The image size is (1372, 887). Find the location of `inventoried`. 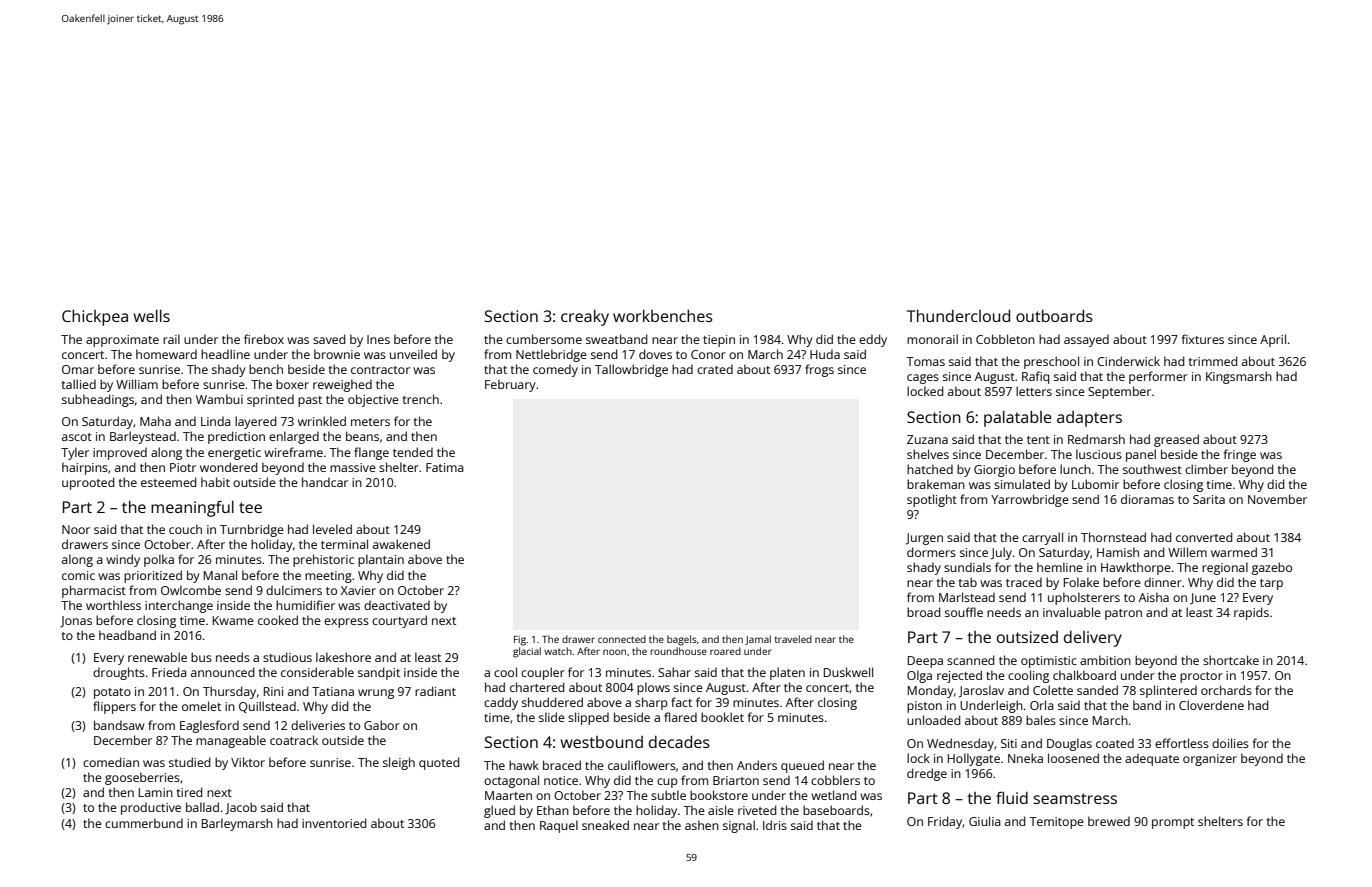

inventoried is located at coordinates (334, 823).
